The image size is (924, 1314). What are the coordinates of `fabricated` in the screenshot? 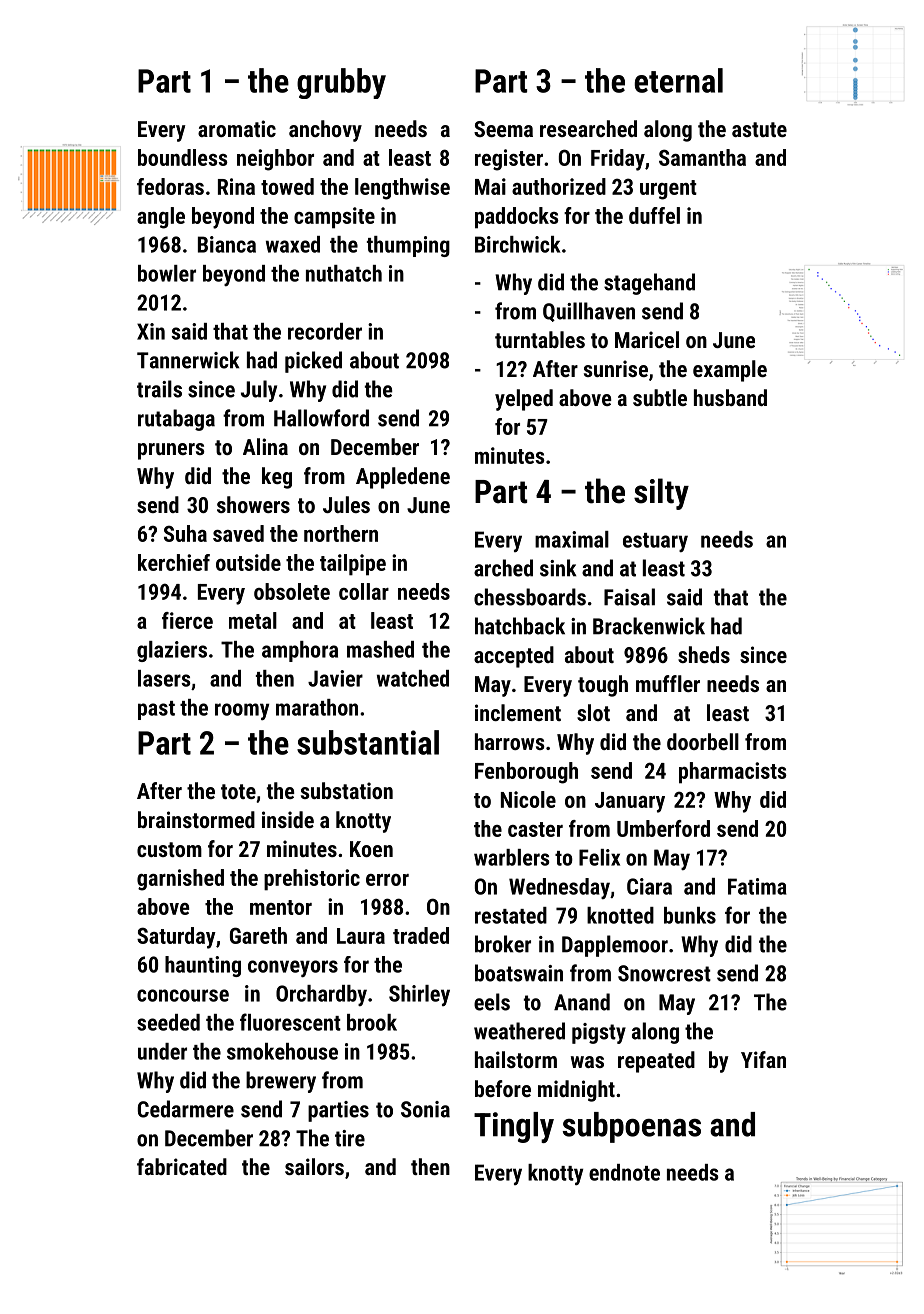 It's located at (182, 1166).
